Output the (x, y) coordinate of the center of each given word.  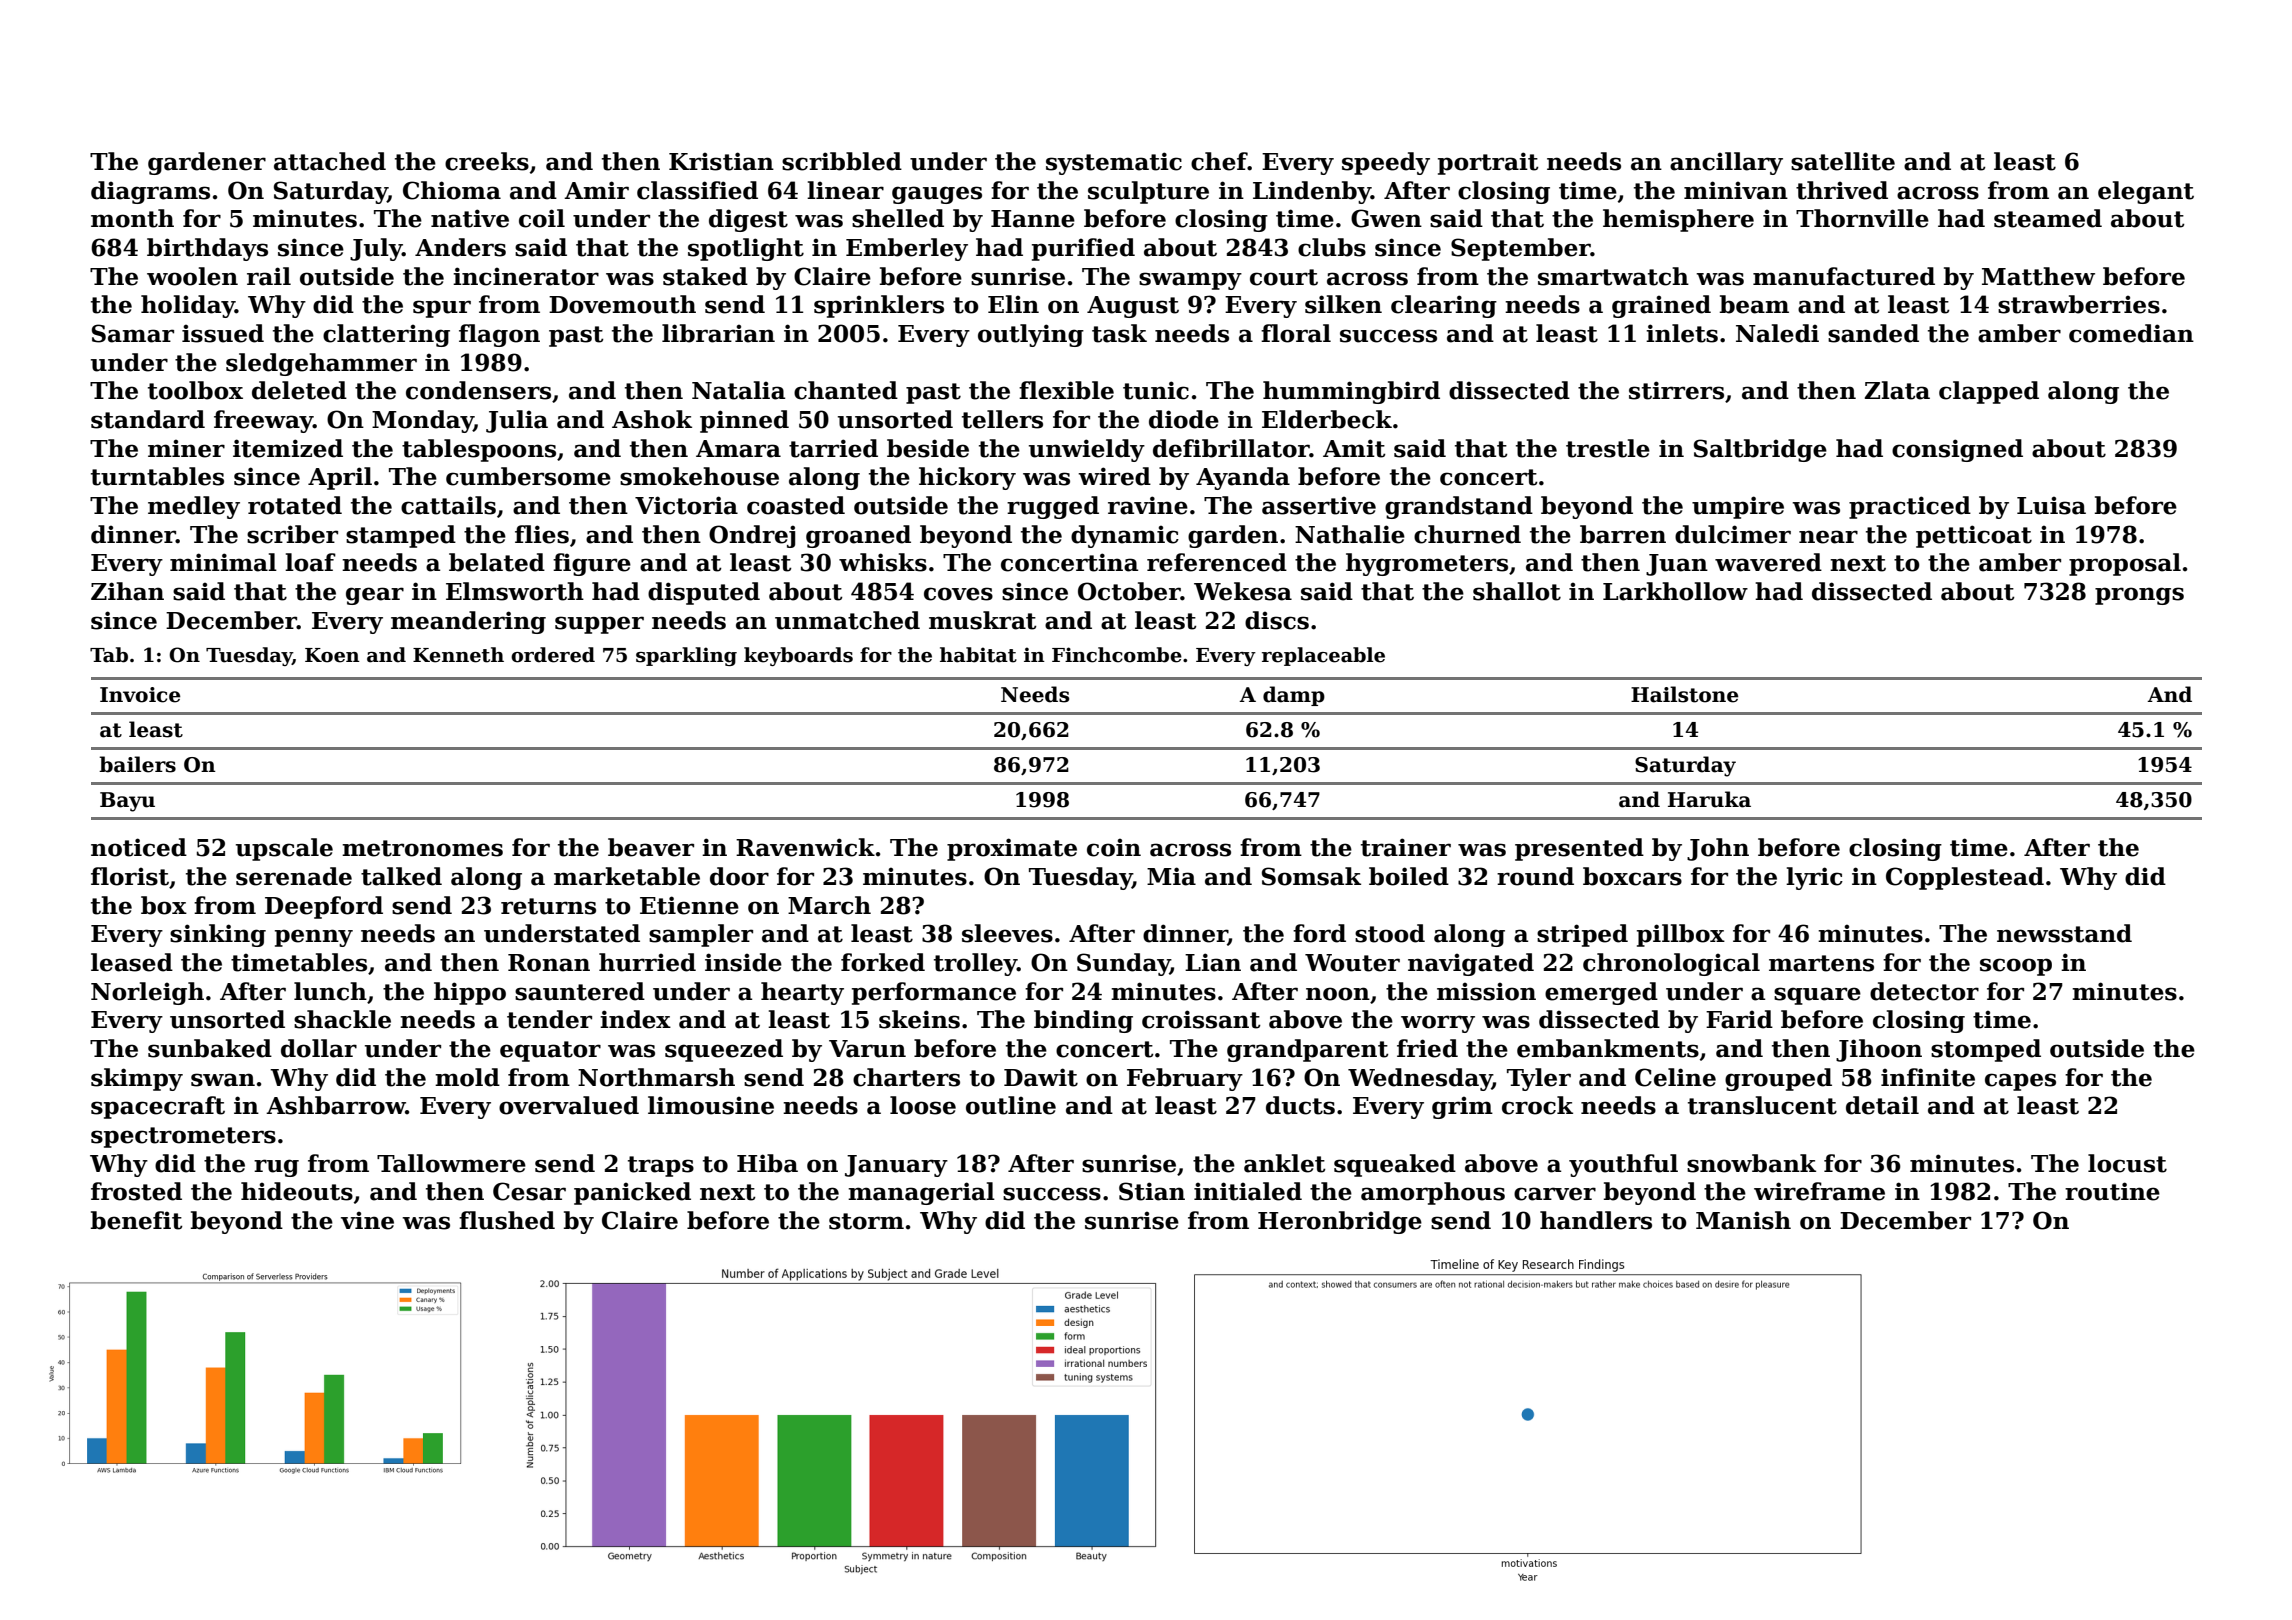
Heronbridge (1340, 1222)
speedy (1386, 163)
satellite (1843, 161)
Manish (1743, 1220)
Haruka (1709, 799)
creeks (487, 161)
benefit (137, 1220)
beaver (651, 847)
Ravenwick (805, 847)
